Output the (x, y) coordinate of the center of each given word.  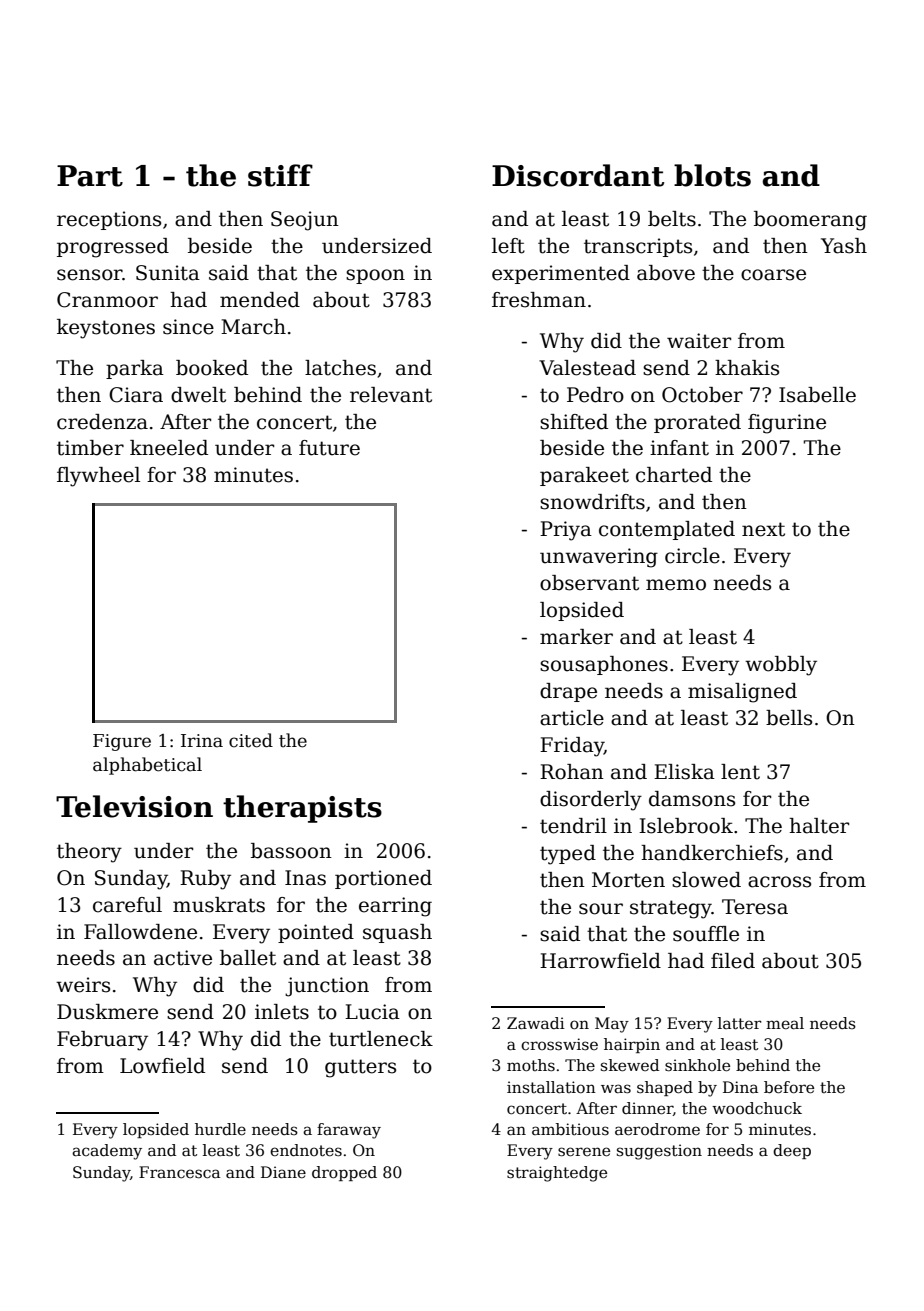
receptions (109, 220)
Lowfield (162, 1066)
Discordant (578, 175)
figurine (787, 424)
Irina (202, 741)
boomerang (810, 221)
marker (576, 637)
